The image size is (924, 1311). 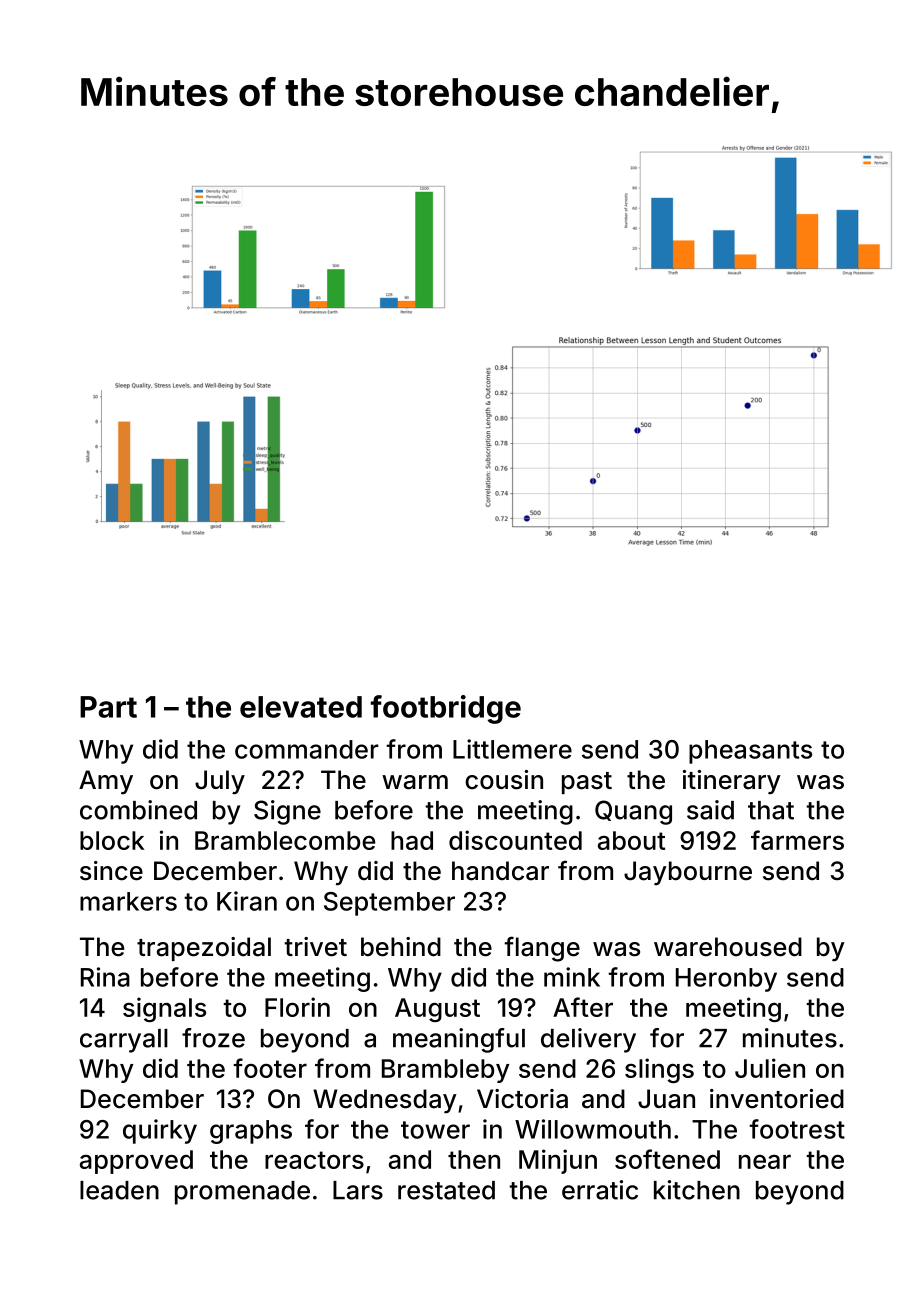 What do you see at coordinates (446, 709) in the screenshot?
I see `footbridge` at bounding box center [446, 709].
